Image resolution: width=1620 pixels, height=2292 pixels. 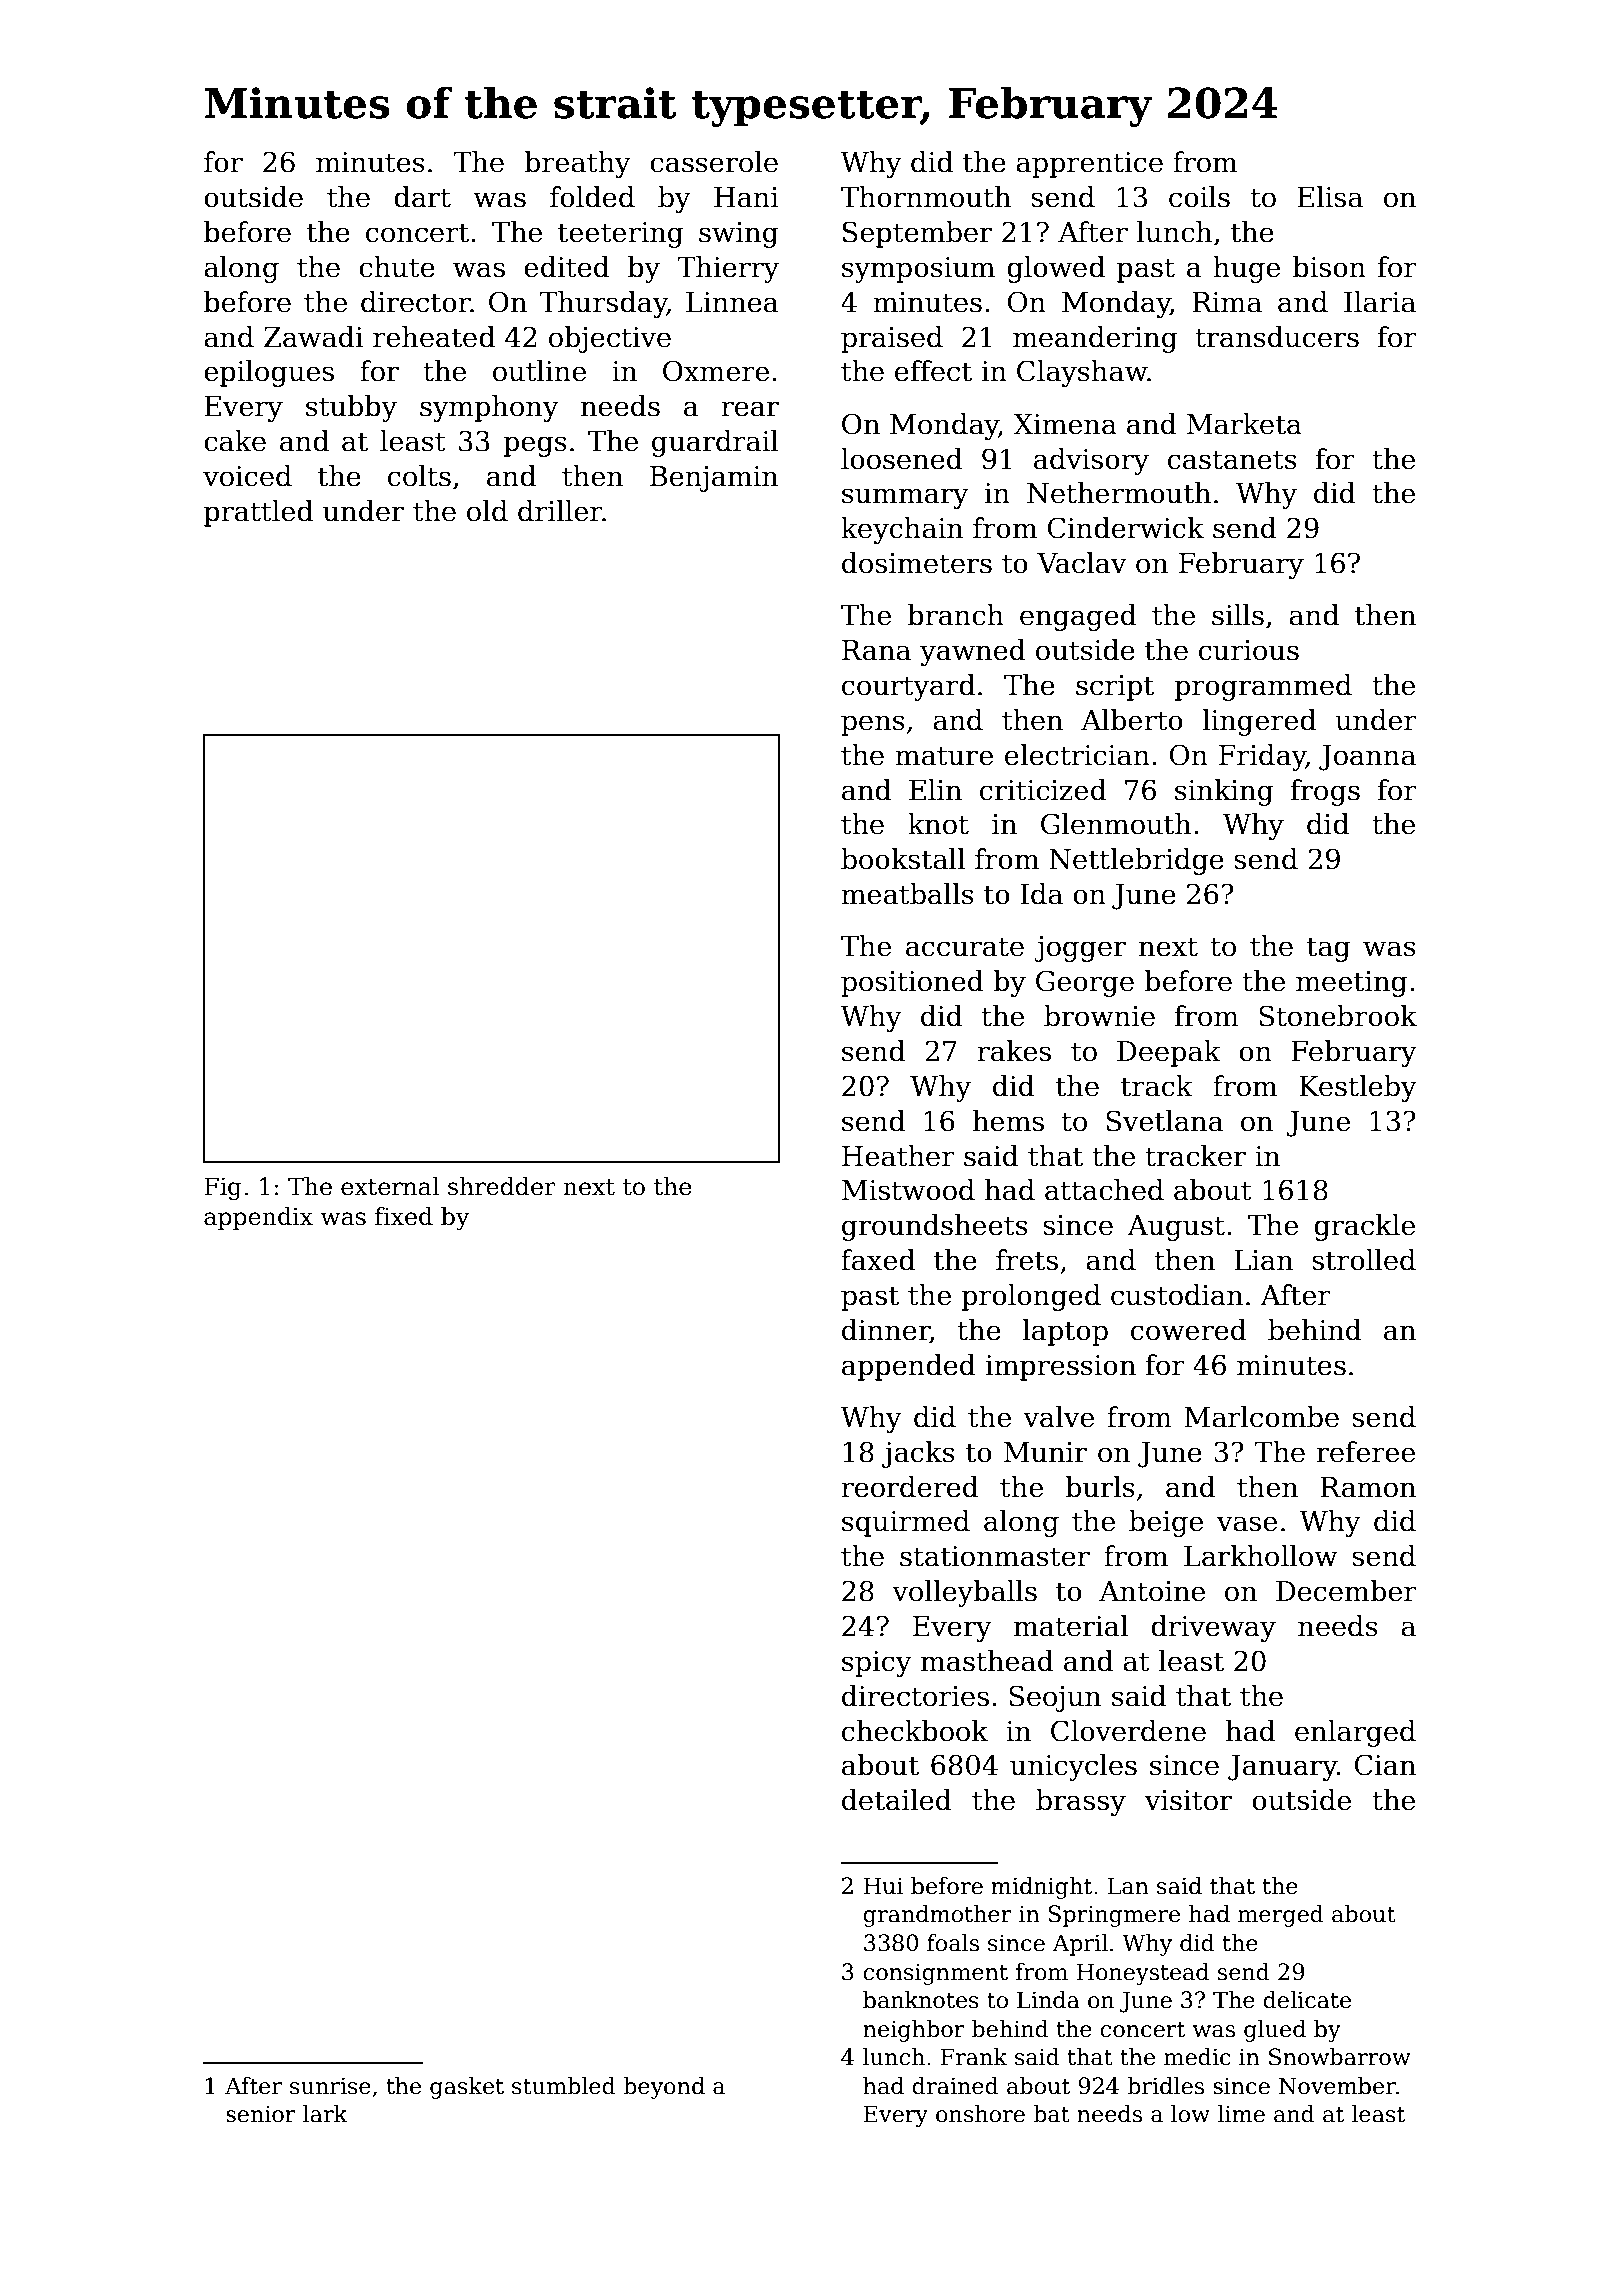 What do you see at coordinates (739, 235) in the screenshot?
I see `swing` at bounding box center [739, 235].
